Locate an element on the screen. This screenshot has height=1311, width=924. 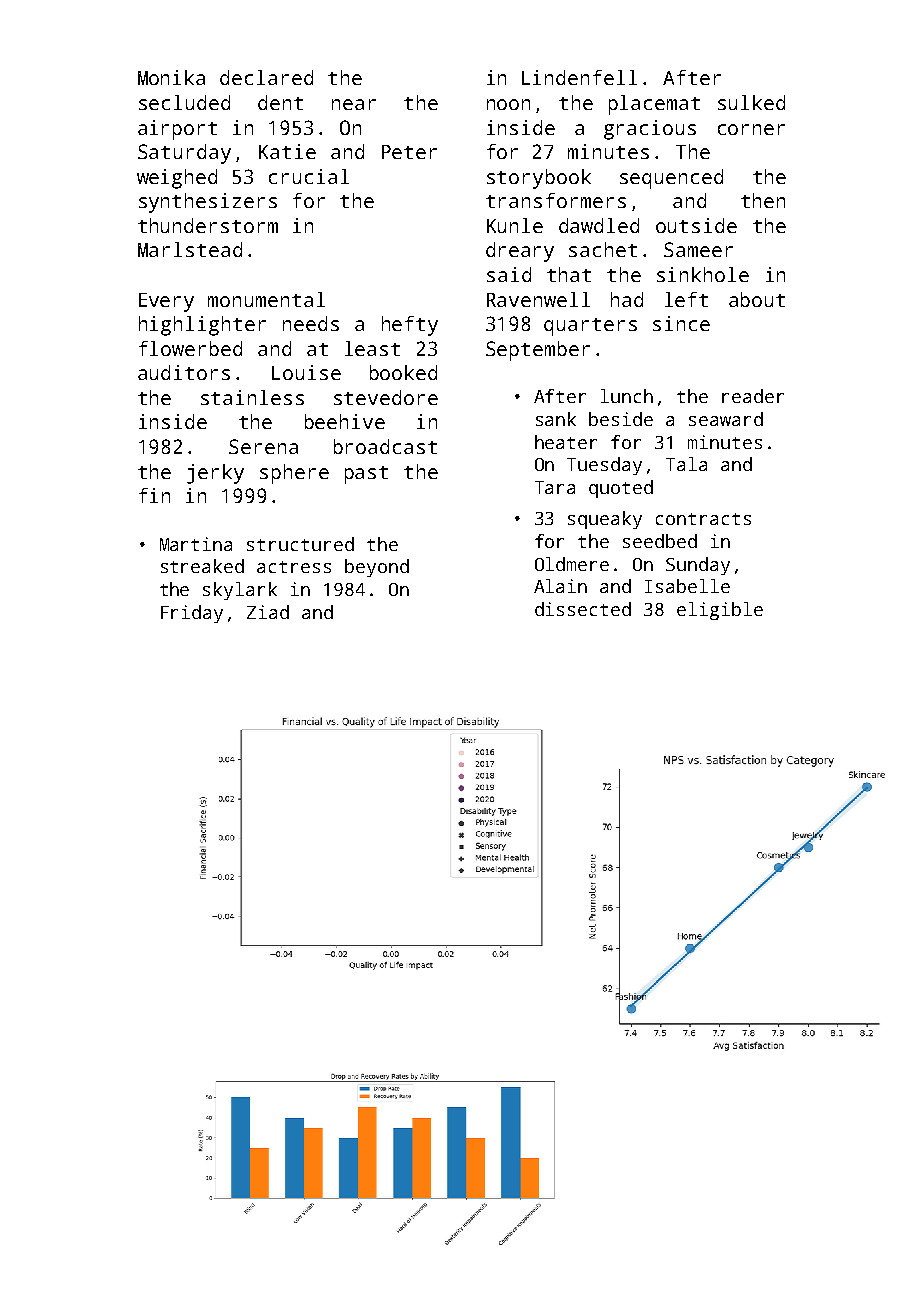
sachet is located at coordinates (603, 249).
